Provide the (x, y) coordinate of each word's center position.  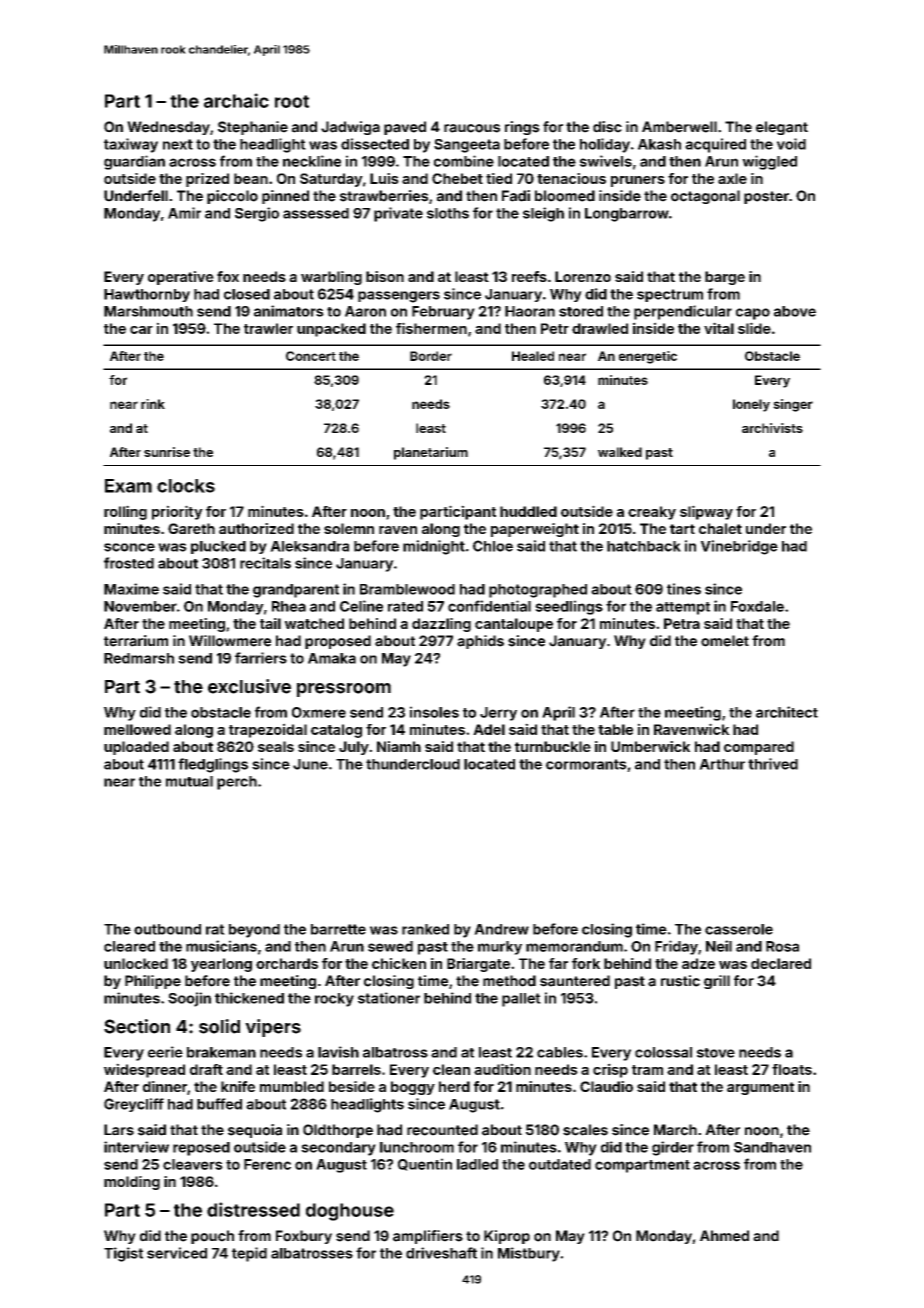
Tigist (123, 1254)
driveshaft (441, 1253)
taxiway (131, 145)
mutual (189, 781)
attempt (683, 608)
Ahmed (724, 1236)
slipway (706, 512)
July (354, 748)
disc (607, 127)
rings (522, 128)
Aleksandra (309, 546)
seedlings (569, 607)
